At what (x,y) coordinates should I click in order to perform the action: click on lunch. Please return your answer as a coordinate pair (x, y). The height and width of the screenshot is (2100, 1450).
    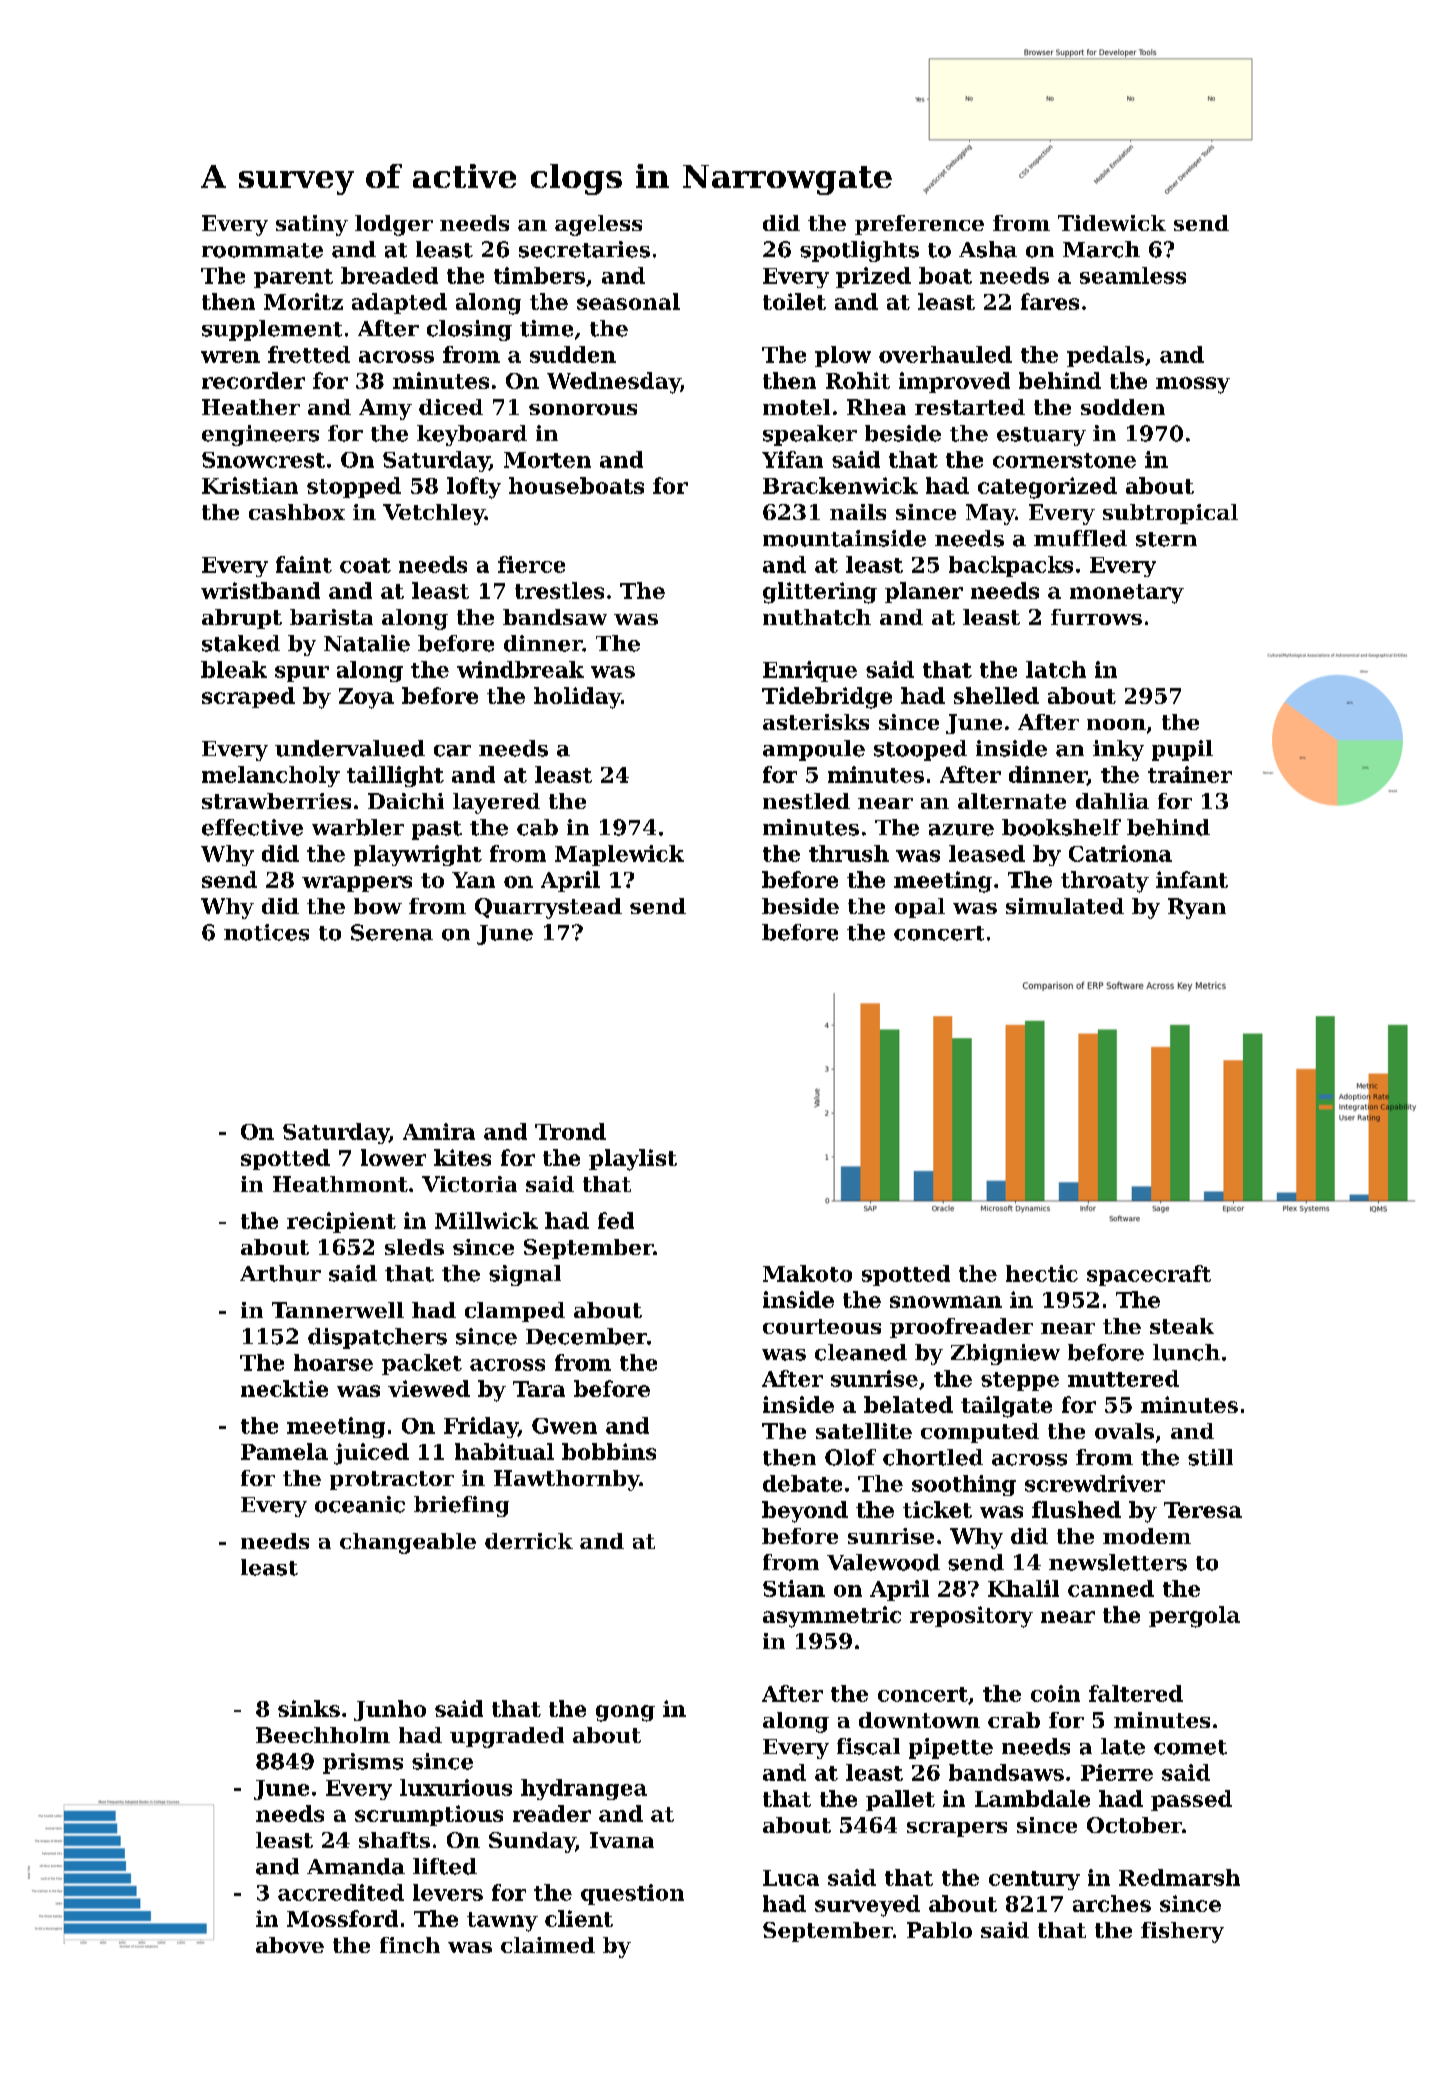
    Looking at the image, I should click on (1186, 1352).
